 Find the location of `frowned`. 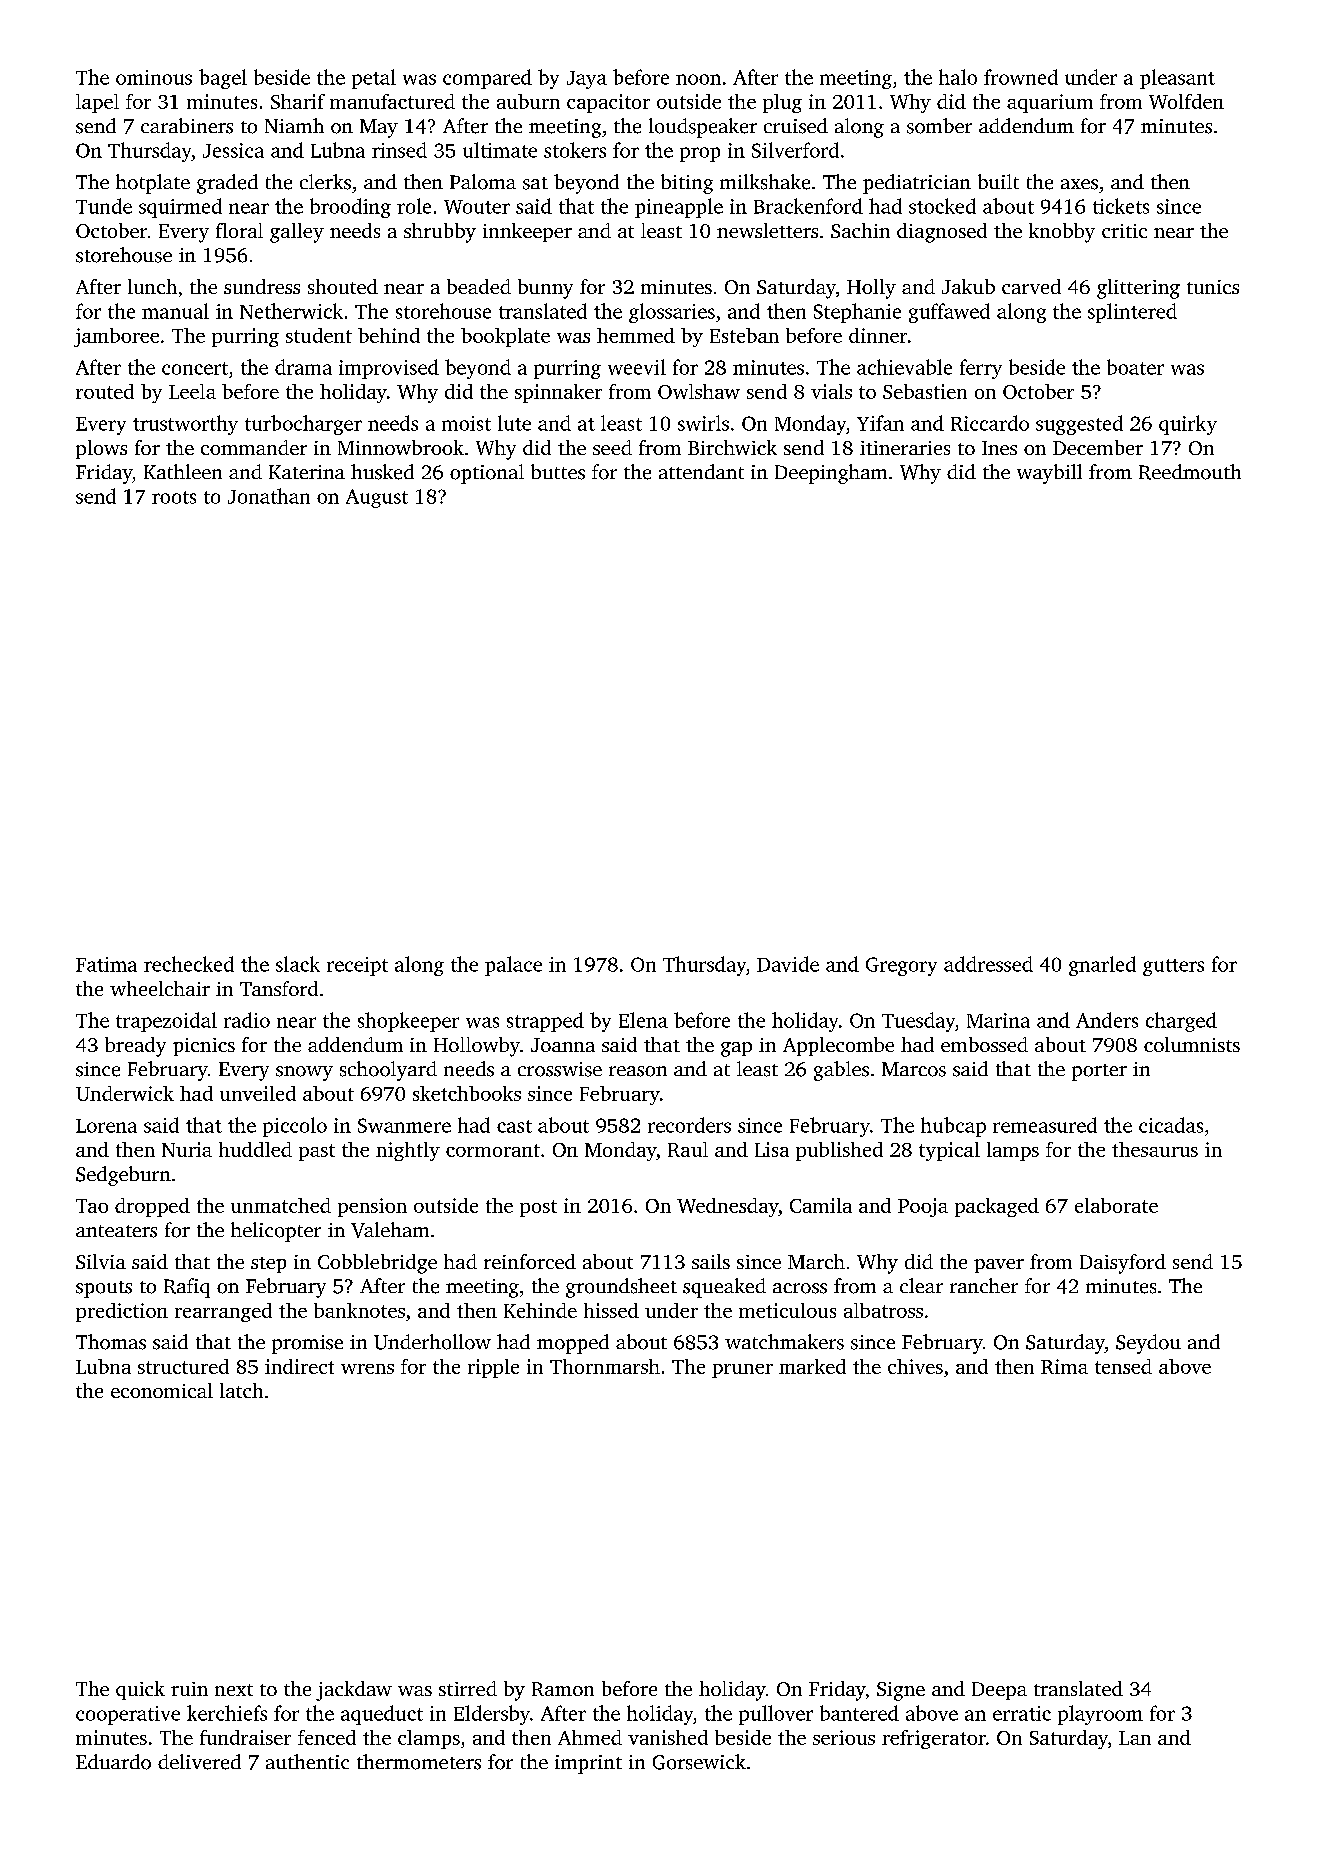

frowned is located at coordinates (1021, 77).
